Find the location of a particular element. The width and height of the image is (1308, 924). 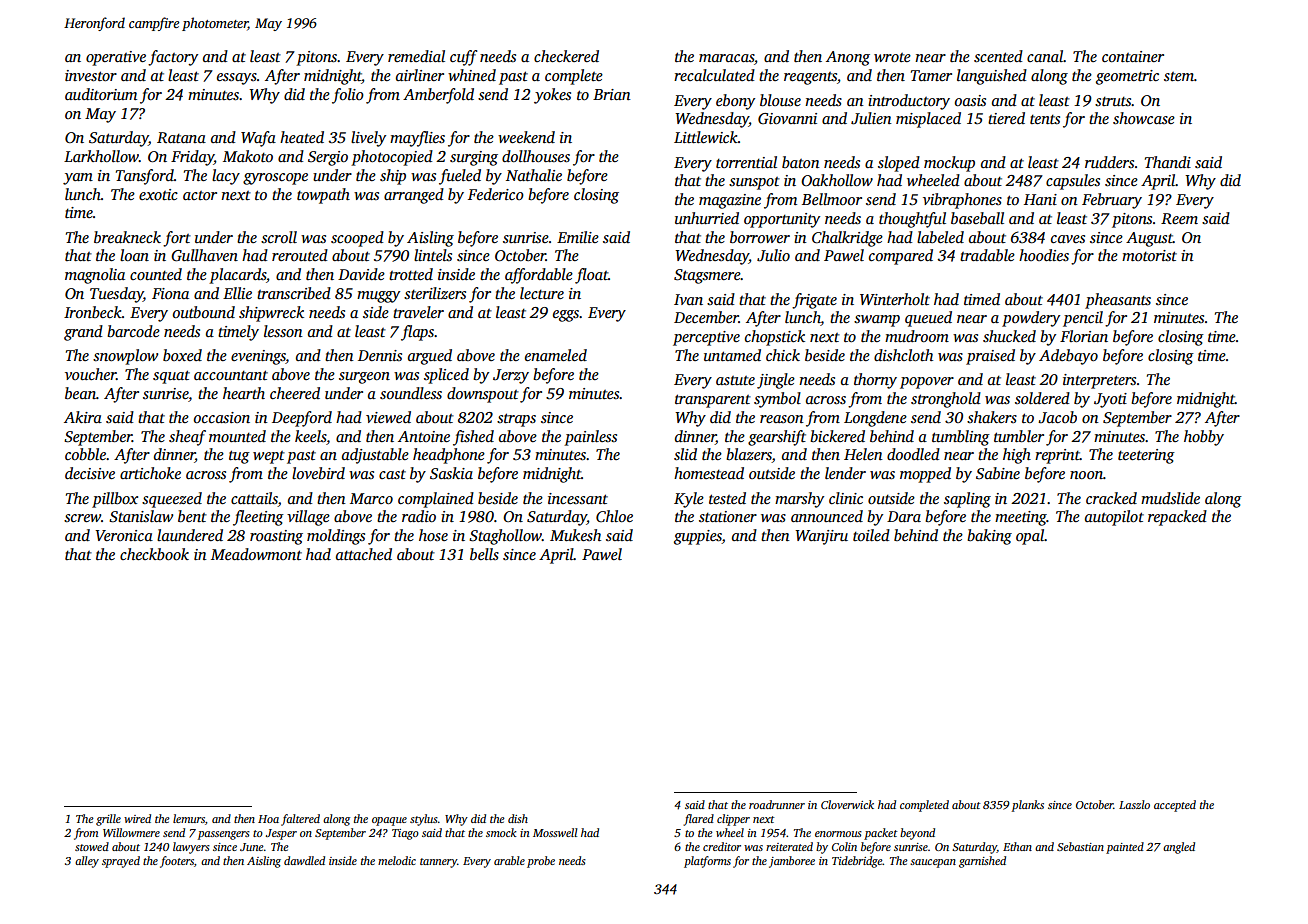

Jacob is located at coordinates (1057, 417).
